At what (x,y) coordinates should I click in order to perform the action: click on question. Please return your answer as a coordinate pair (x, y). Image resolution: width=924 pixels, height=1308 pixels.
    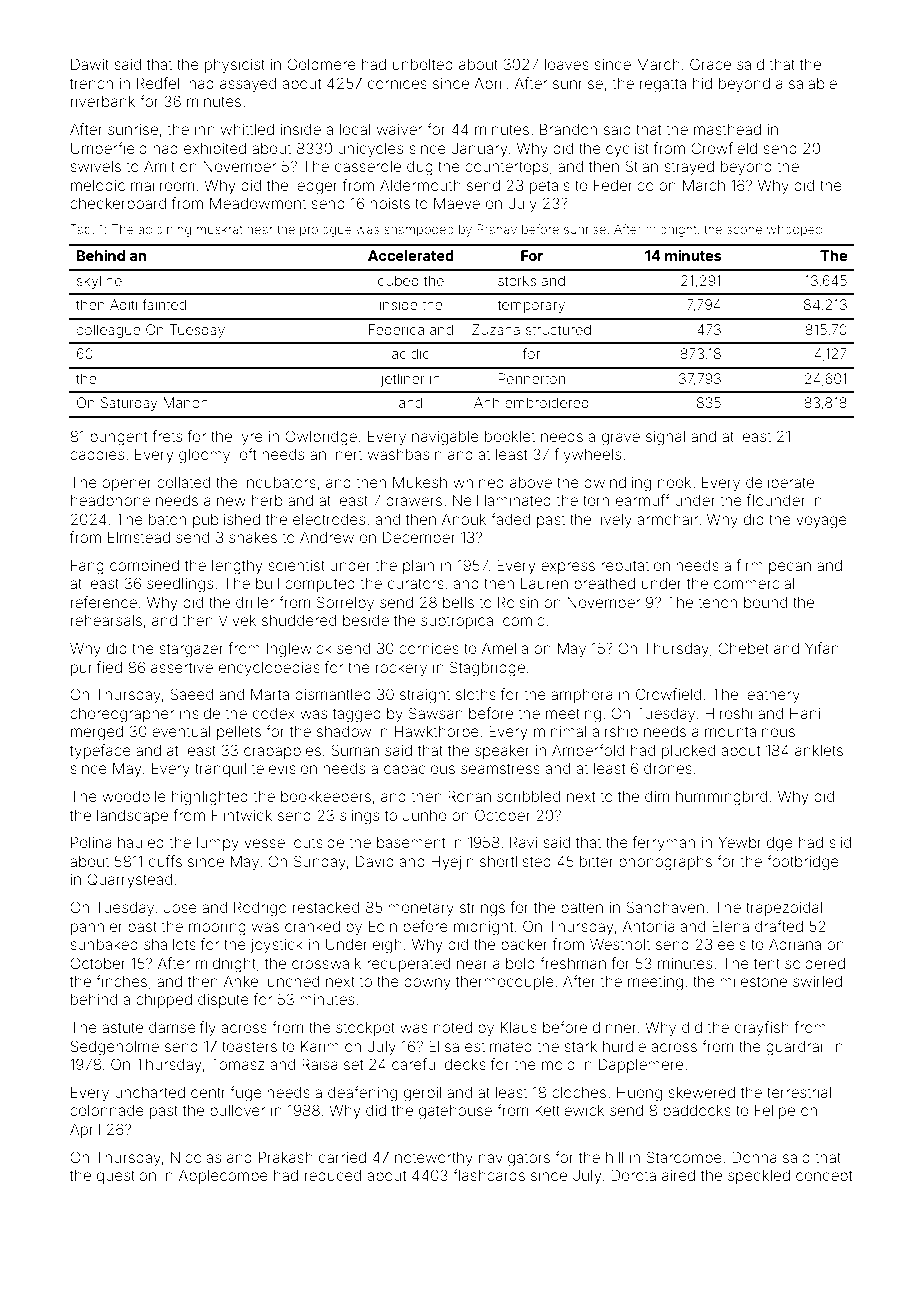
    Looking at the image, I should click on (126, 1177).
